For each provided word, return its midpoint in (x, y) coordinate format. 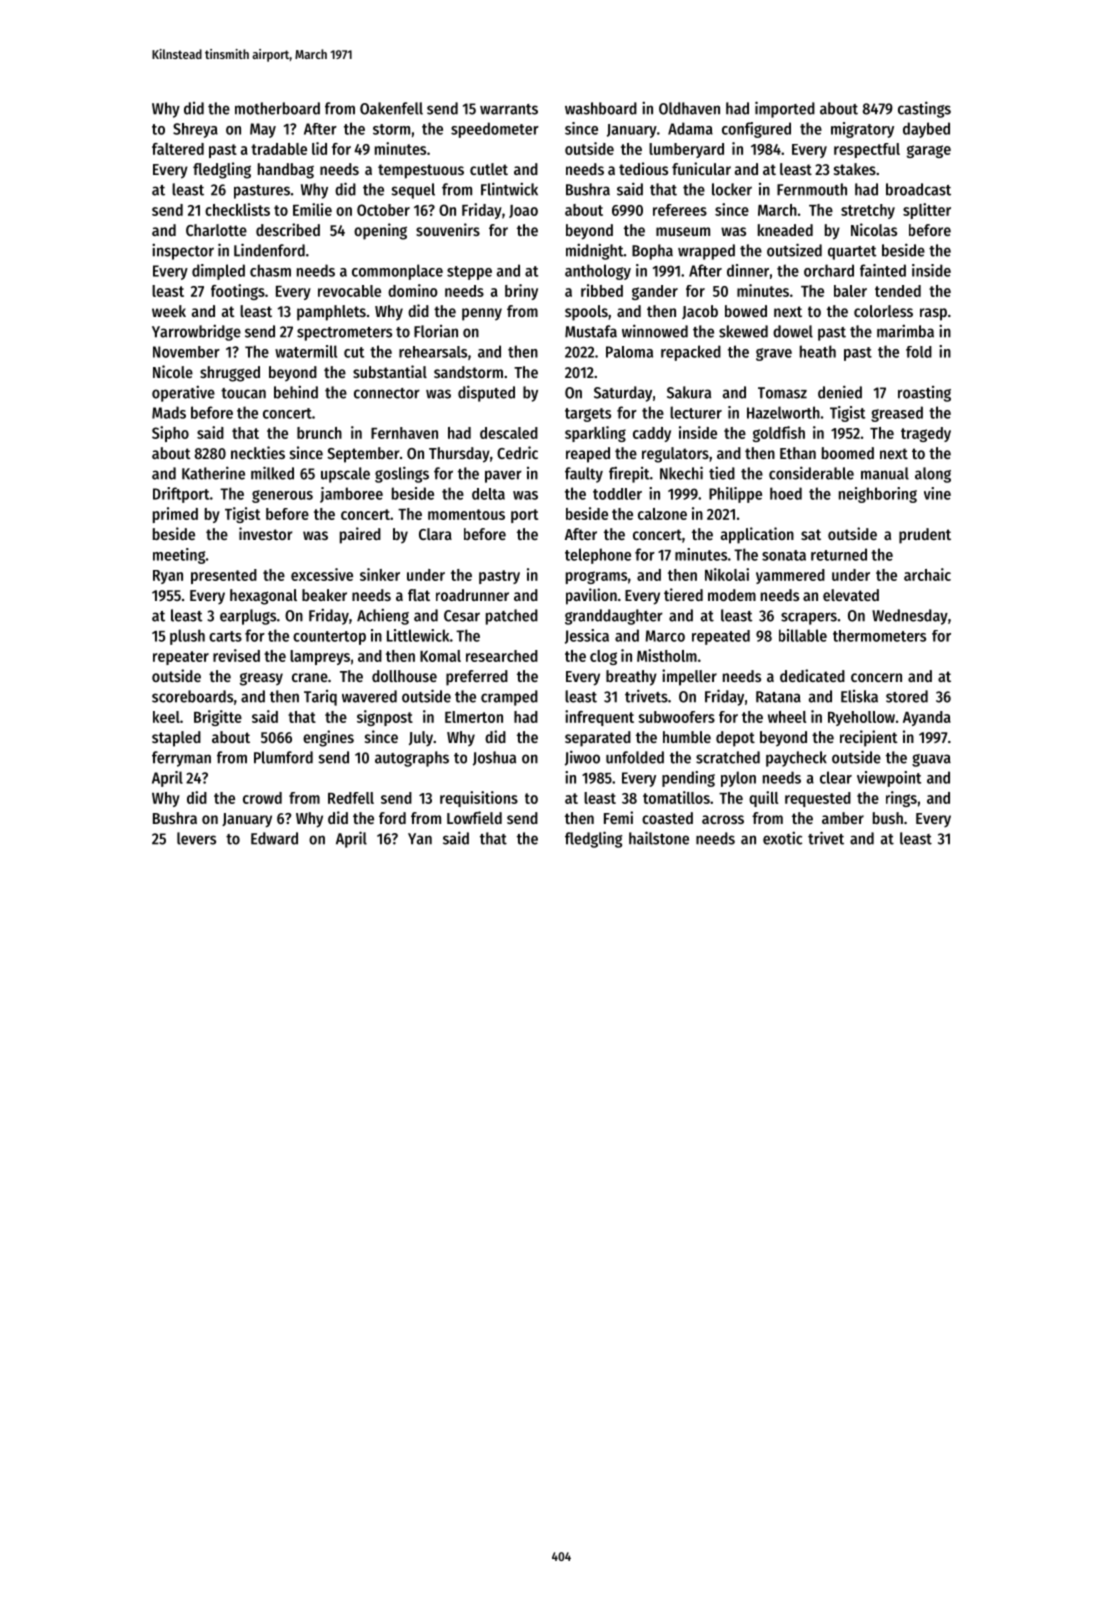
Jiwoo (582, 758)
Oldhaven (689, 108)
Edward (274, 838)
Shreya (195, 130)
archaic (927, 574)
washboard (601, 108)
